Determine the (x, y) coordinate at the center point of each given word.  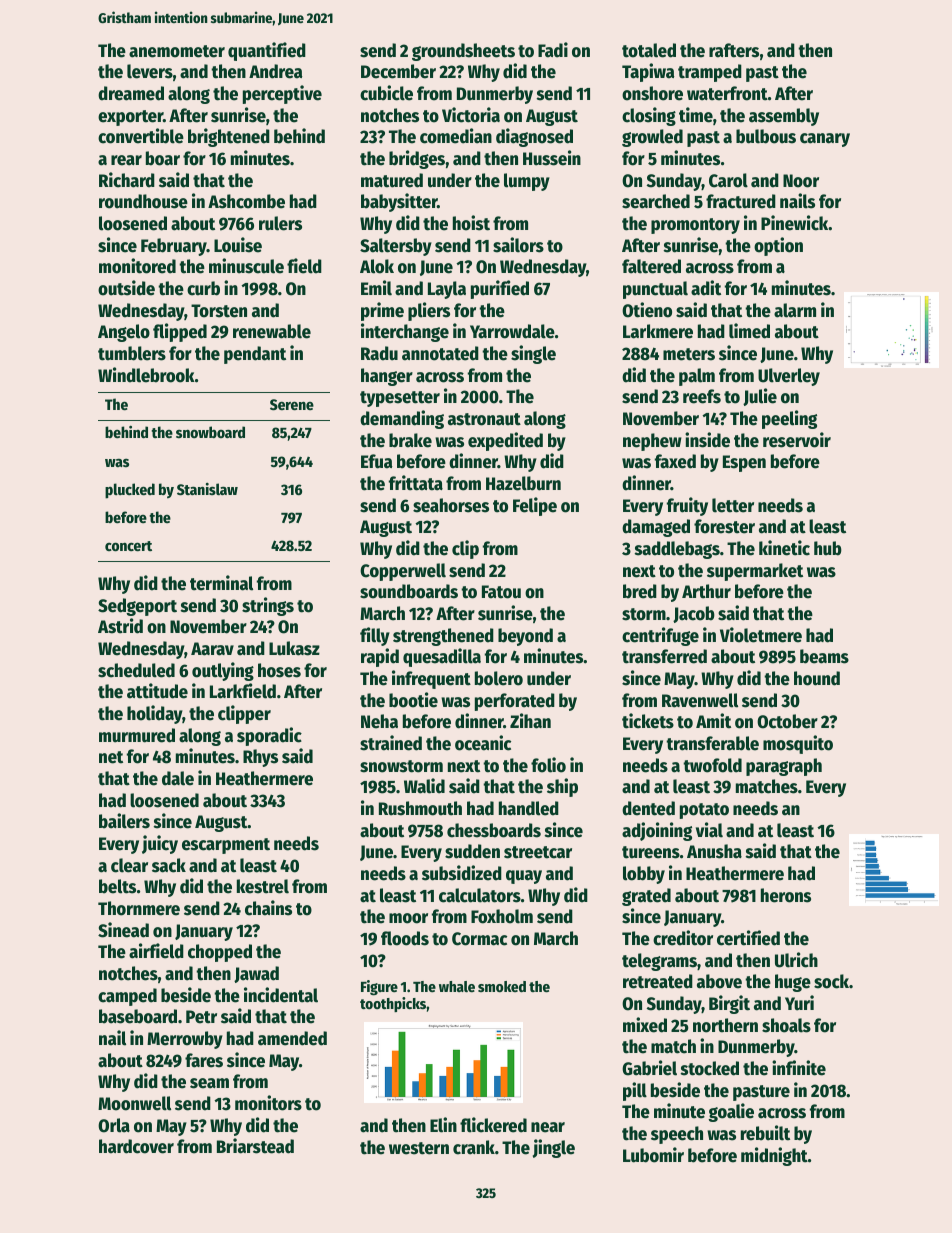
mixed (645, 1025)
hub (828, 548)
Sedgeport (137, 607)
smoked (502, 986)
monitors (268, 1103)
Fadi (553, 50)
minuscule (246, 266)
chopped (220, 953)
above (719, 981)
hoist (471, 223)
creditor (683, 938)
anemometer (177, 51)
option (778, 246)
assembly (784, 117)
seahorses (451, 505)
